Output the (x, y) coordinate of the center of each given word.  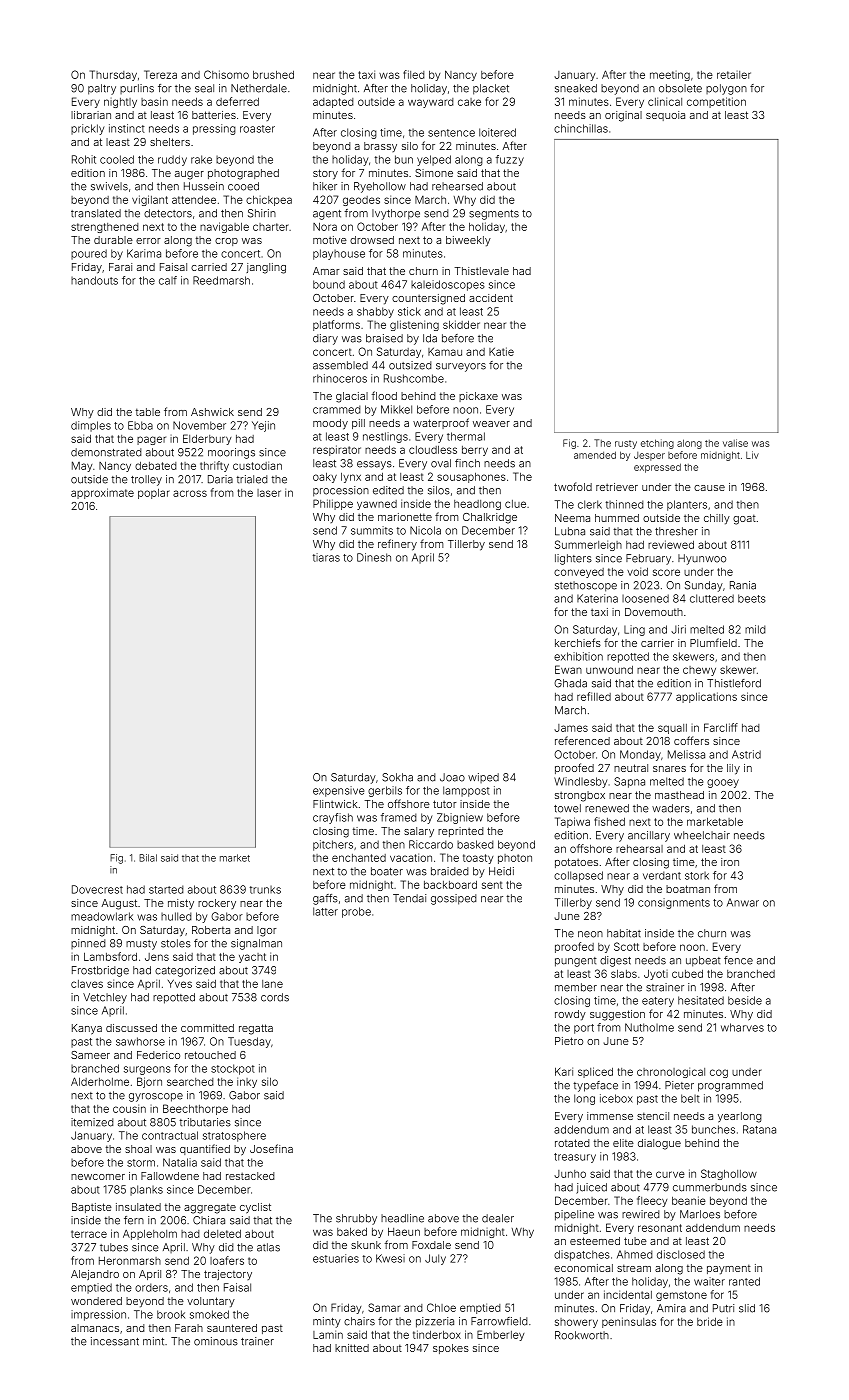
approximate (102, 493)
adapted (333, 103)
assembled (340, 365)
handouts (94, 280)
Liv (752, 455)
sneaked (576, 88)
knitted (352, 1348)
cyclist (255, 1208)
